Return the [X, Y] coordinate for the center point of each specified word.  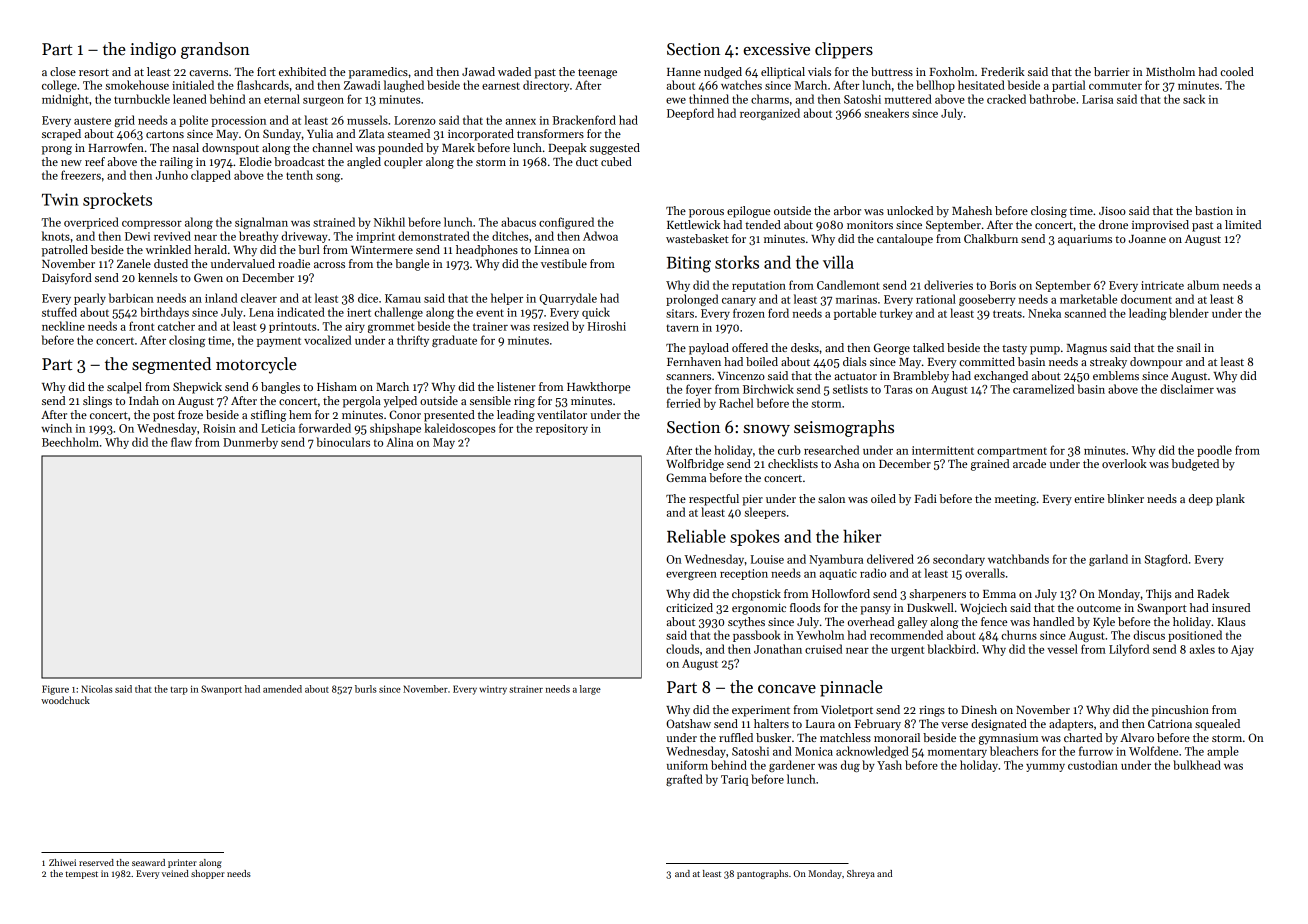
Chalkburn [991, 238]
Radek [1213, 593]
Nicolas [97, 689]
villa [838, 262]
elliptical [783, 73]
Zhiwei [62, 862]
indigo [153, 50]
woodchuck [65, 700]
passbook [756, 636]
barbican [131, 298]
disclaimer [1187, 389]
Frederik [1003, 71]
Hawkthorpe [598, 388]
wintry [493, 690]
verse [954, 725]
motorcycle [256, 365]
